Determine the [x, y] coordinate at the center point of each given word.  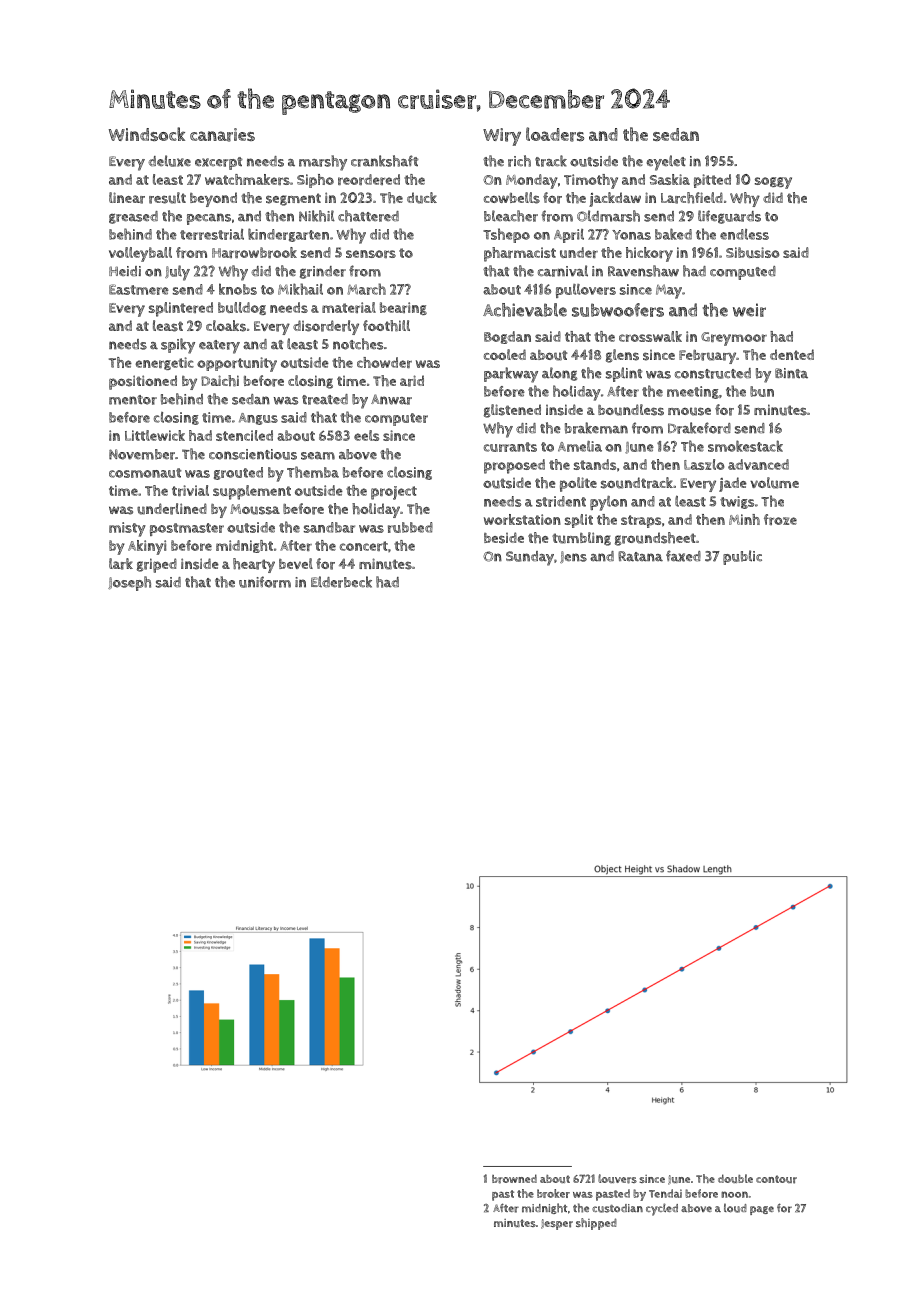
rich [519, 161]
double [735, 1178]
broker [553, 1193]
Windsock [147, 134]
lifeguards [729, 217]
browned [514, 1179]
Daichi [220, 381]
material [349, 307]
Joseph [129, 583]
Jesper [557, 1224]
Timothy [591, 181]
